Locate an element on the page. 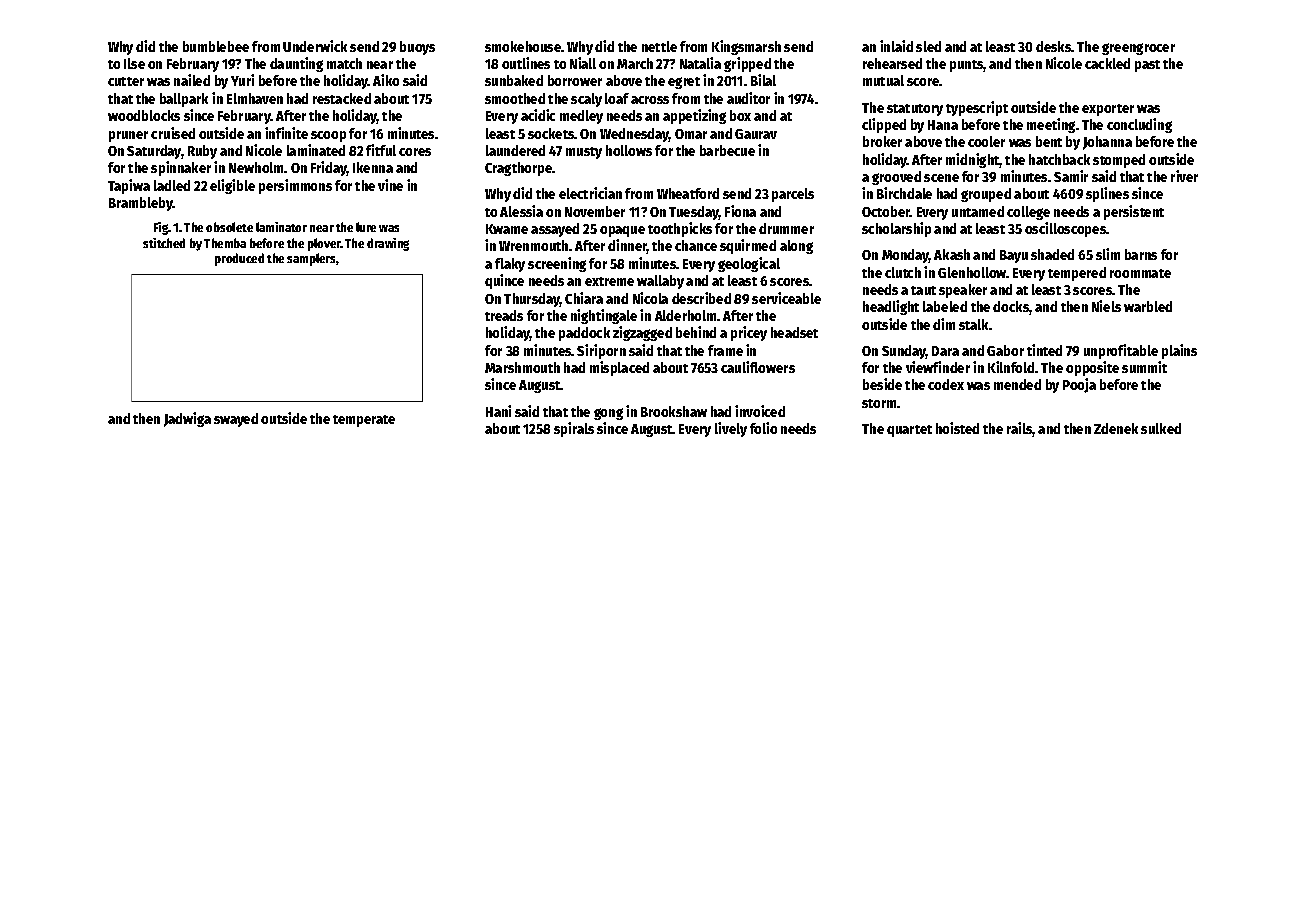 The height and width of the page is (924, 1308). punts is located at coordinates (967, 66).
